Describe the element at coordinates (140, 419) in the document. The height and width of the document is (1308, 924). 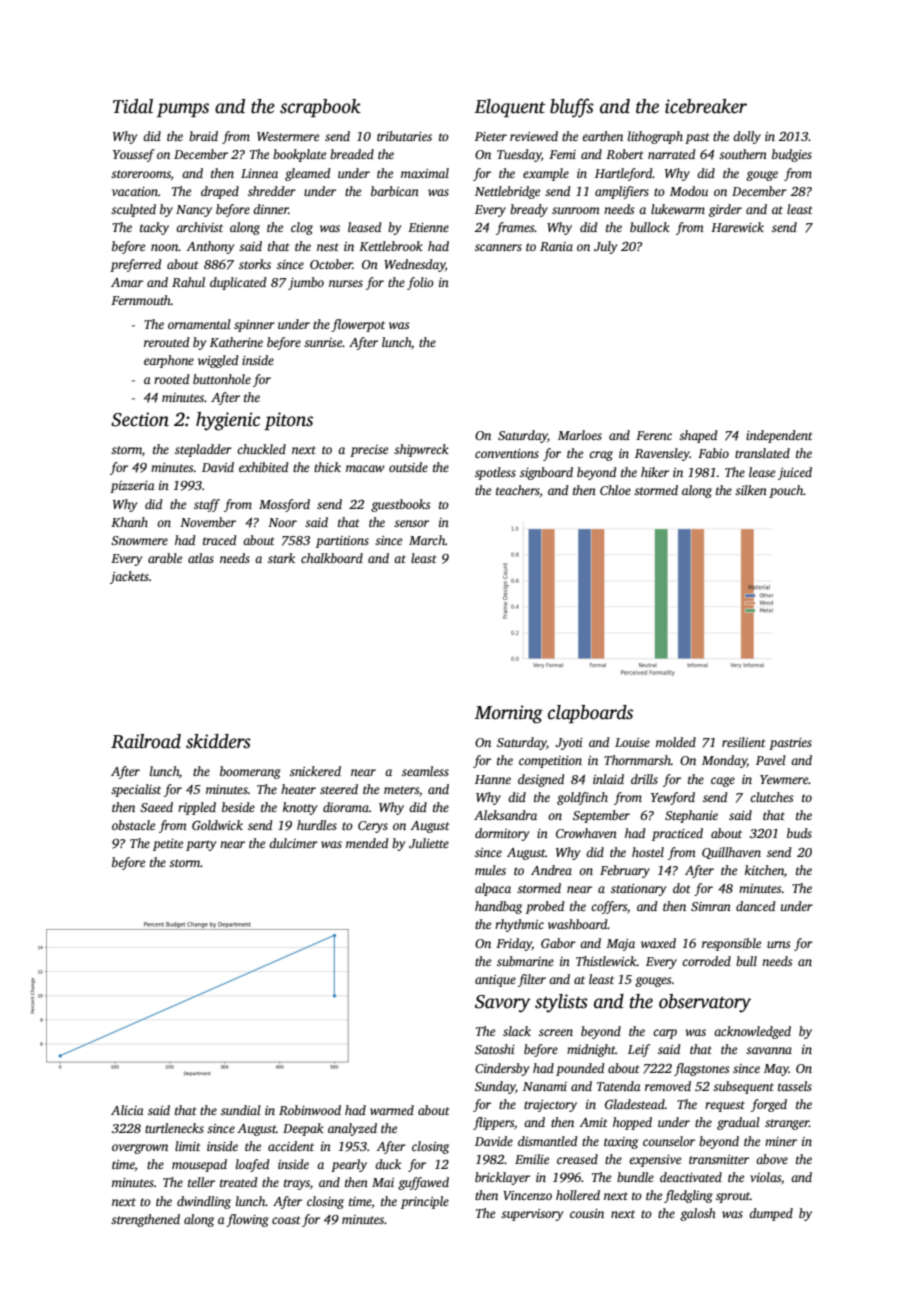
I see `Section` at that location.
